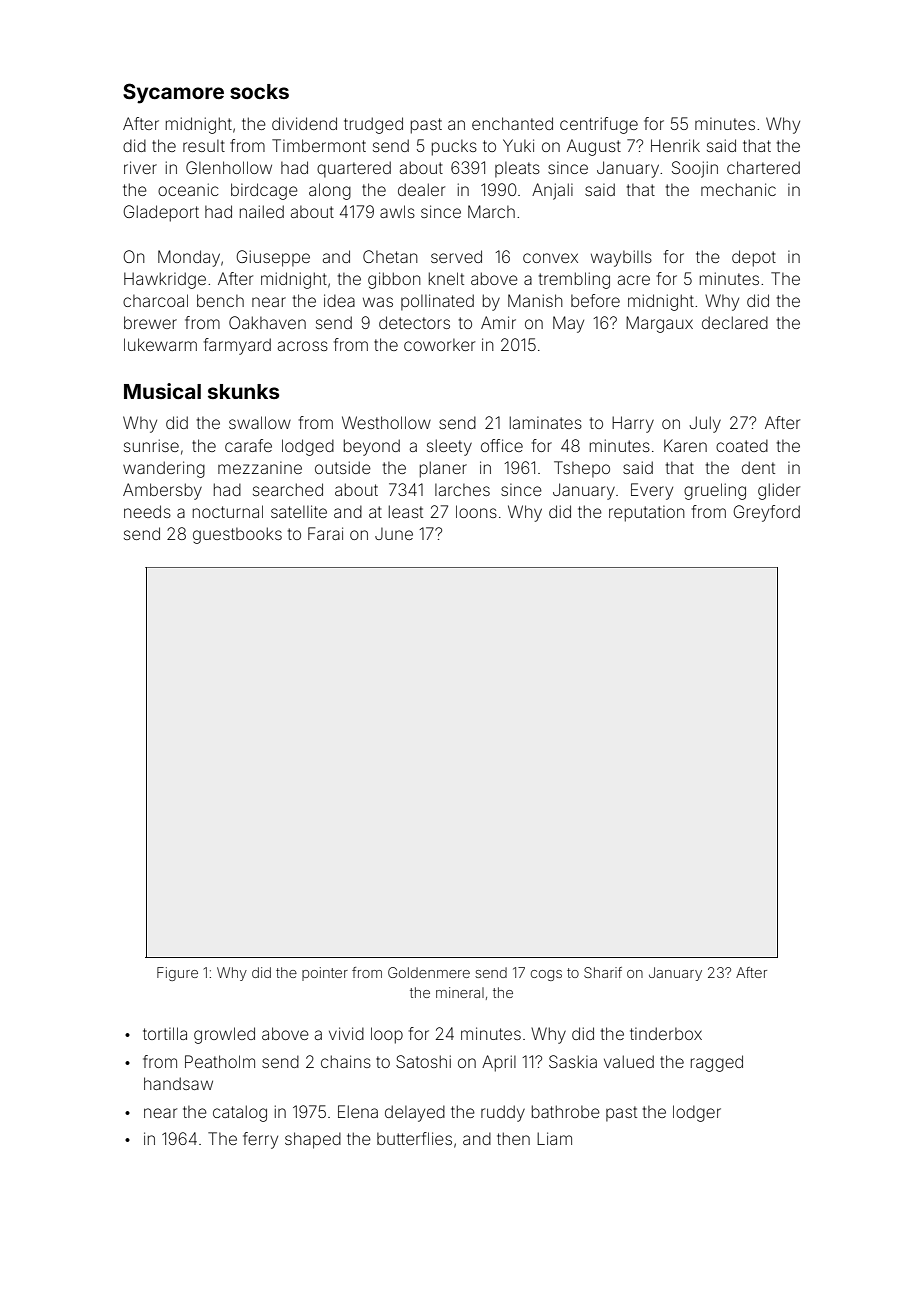  Describe the element at coordinates (754, 258) in the image. I see `depot` at that location.
